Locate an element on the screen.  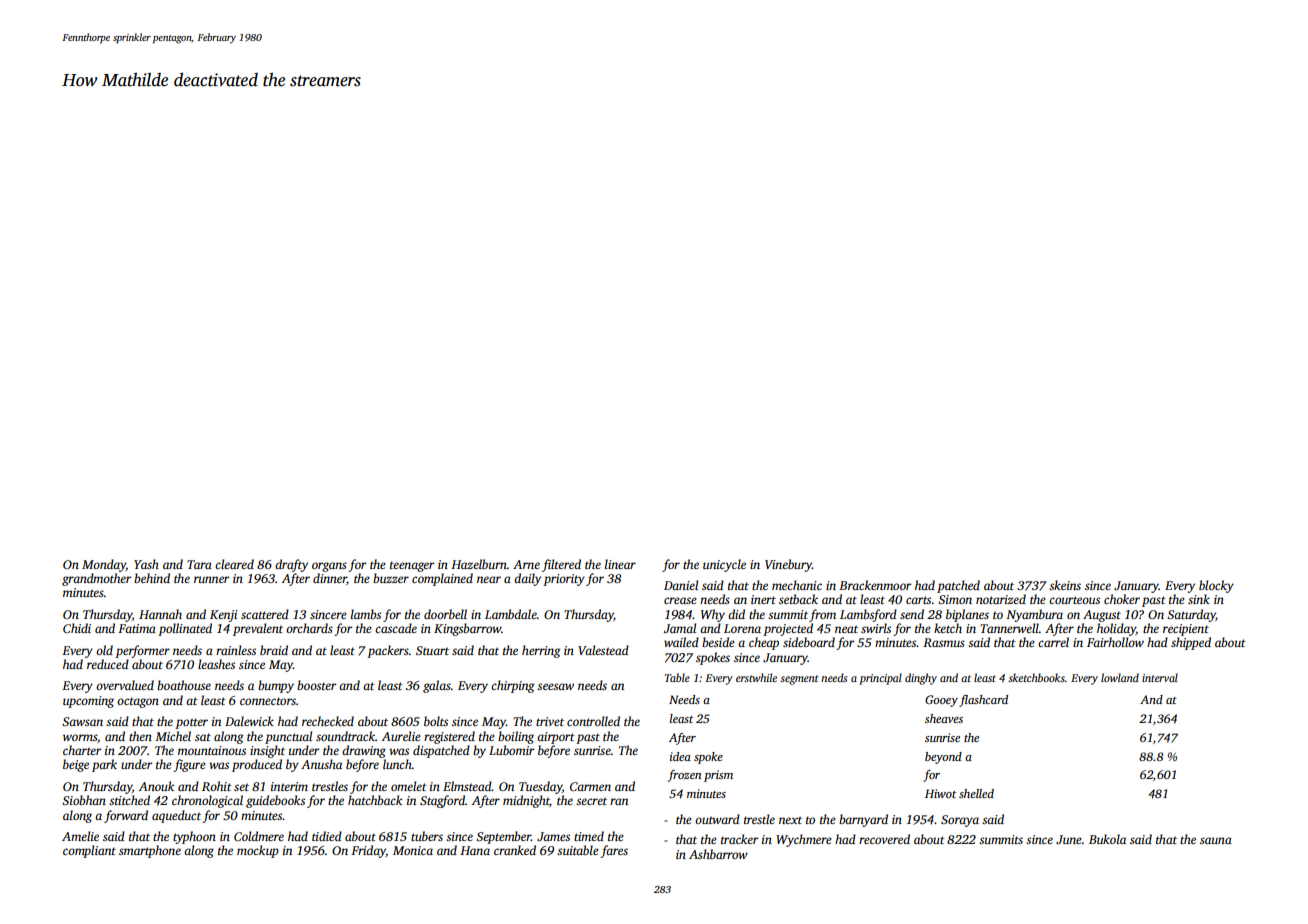
Yash is located at coordinates (146, 564).
